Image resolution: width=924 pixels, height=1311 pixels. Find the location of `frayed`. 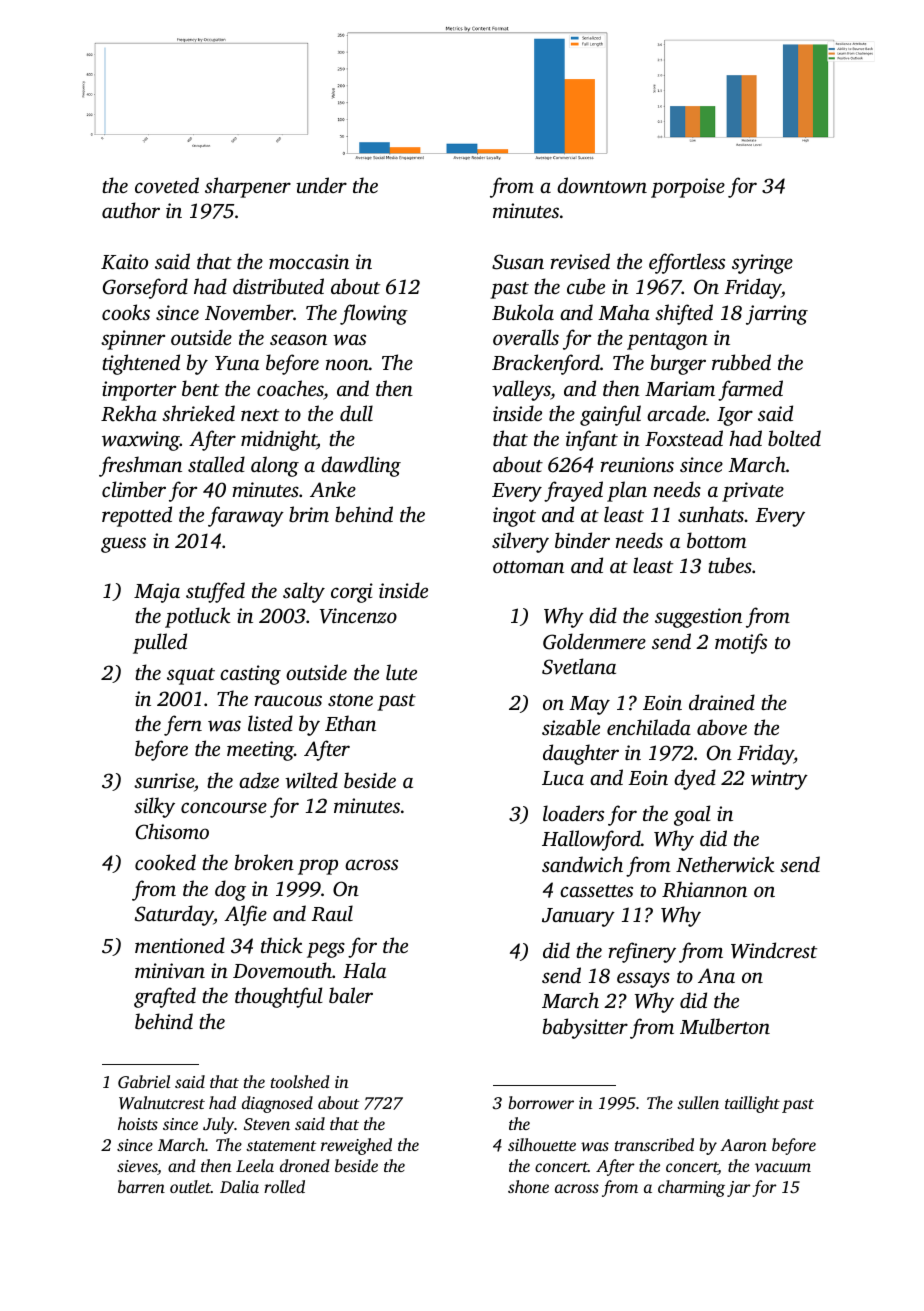

frayed is located at coordinates (573, 491).
